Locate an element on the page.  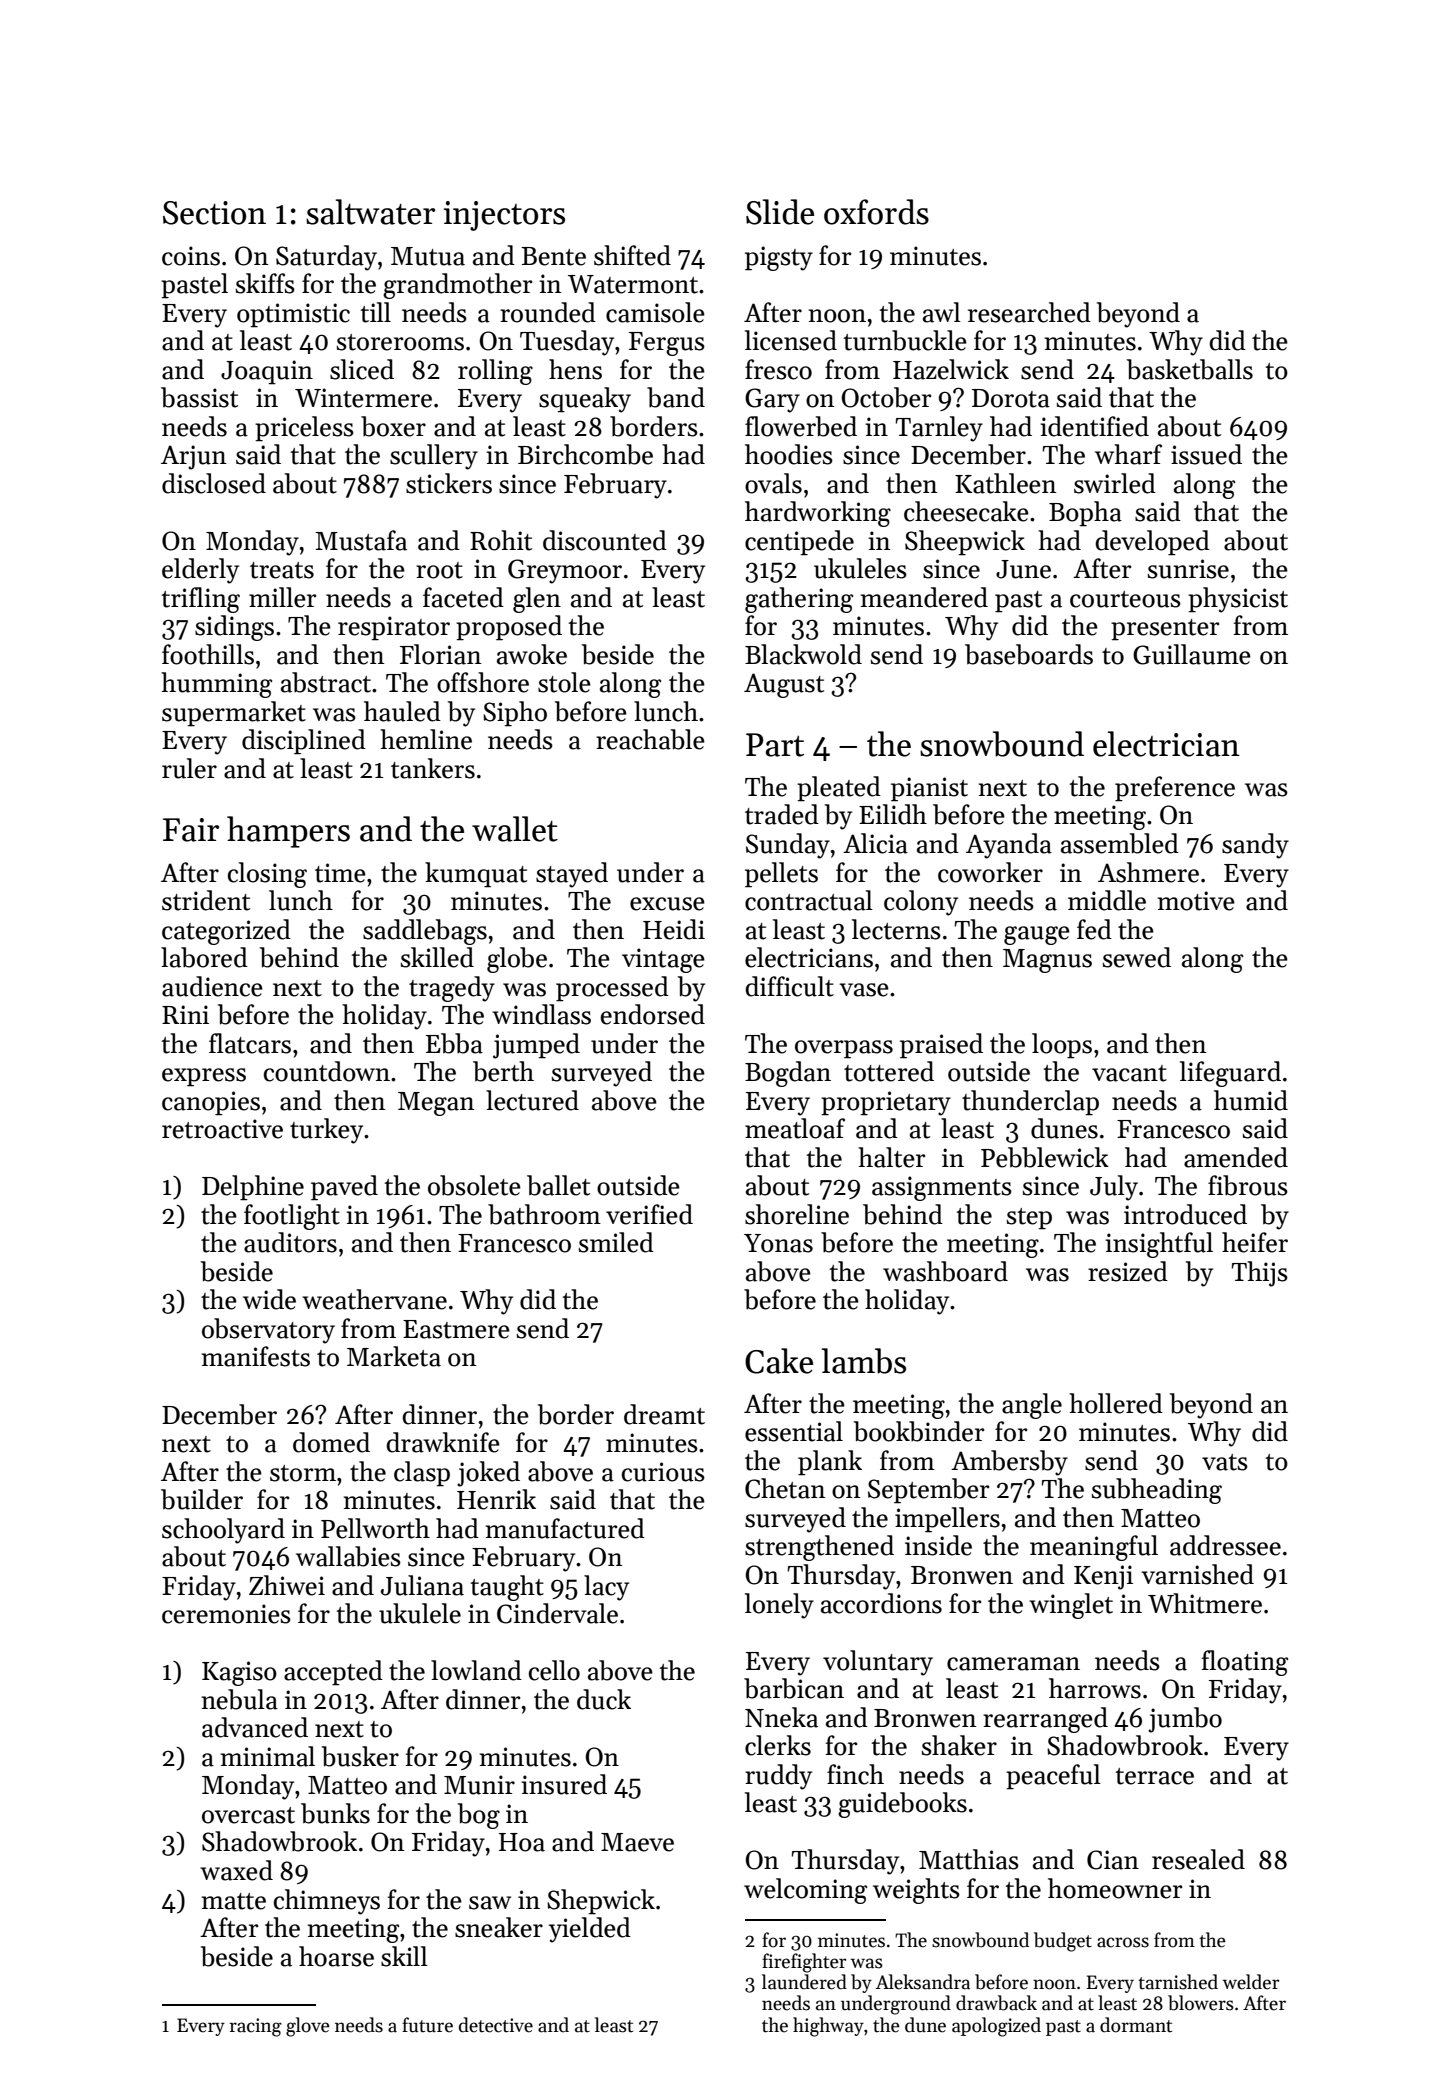
apologized is located at coordinates (996, 2027).
